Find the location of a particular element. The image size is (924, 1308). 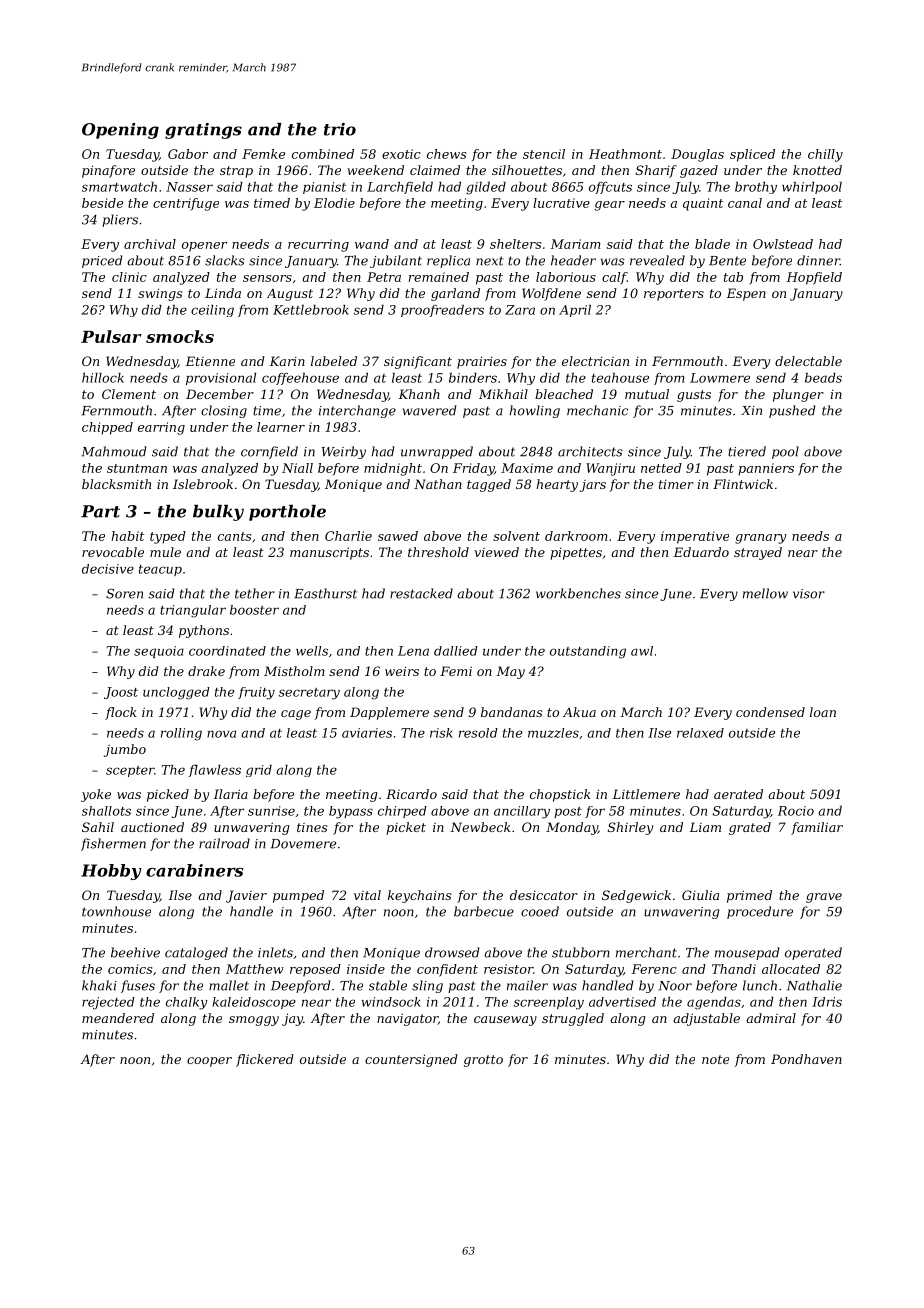

visor is located at coordinates (809, 594).
